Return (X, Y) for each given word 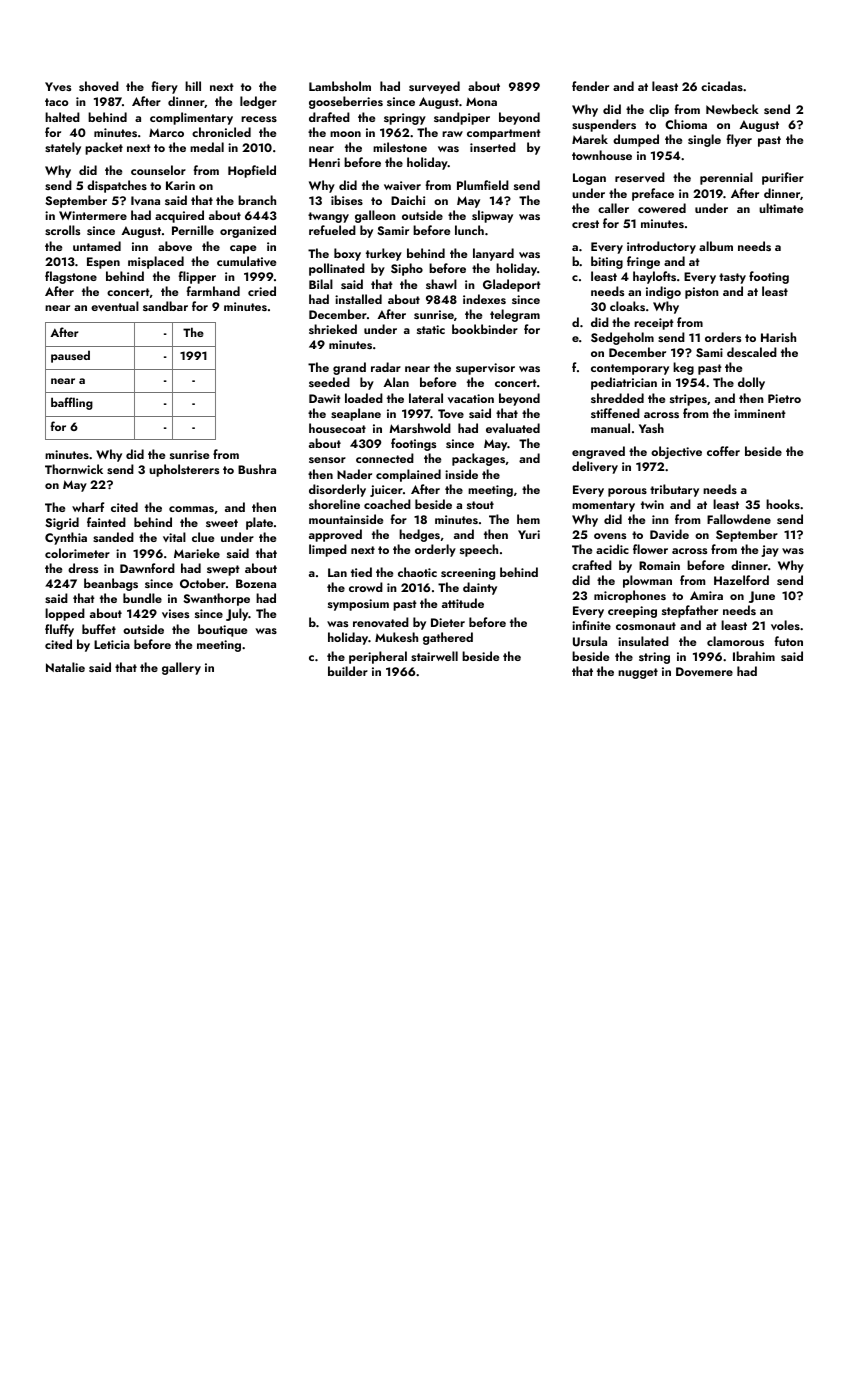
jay (770, 551)
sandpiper (462, 118)
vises (175, 613)
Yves (58, 86)
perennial (726, 178)
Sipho (407, 269)
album (716, 246)
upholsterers (184, 470)
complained (408, 475)
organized (248, 231)
